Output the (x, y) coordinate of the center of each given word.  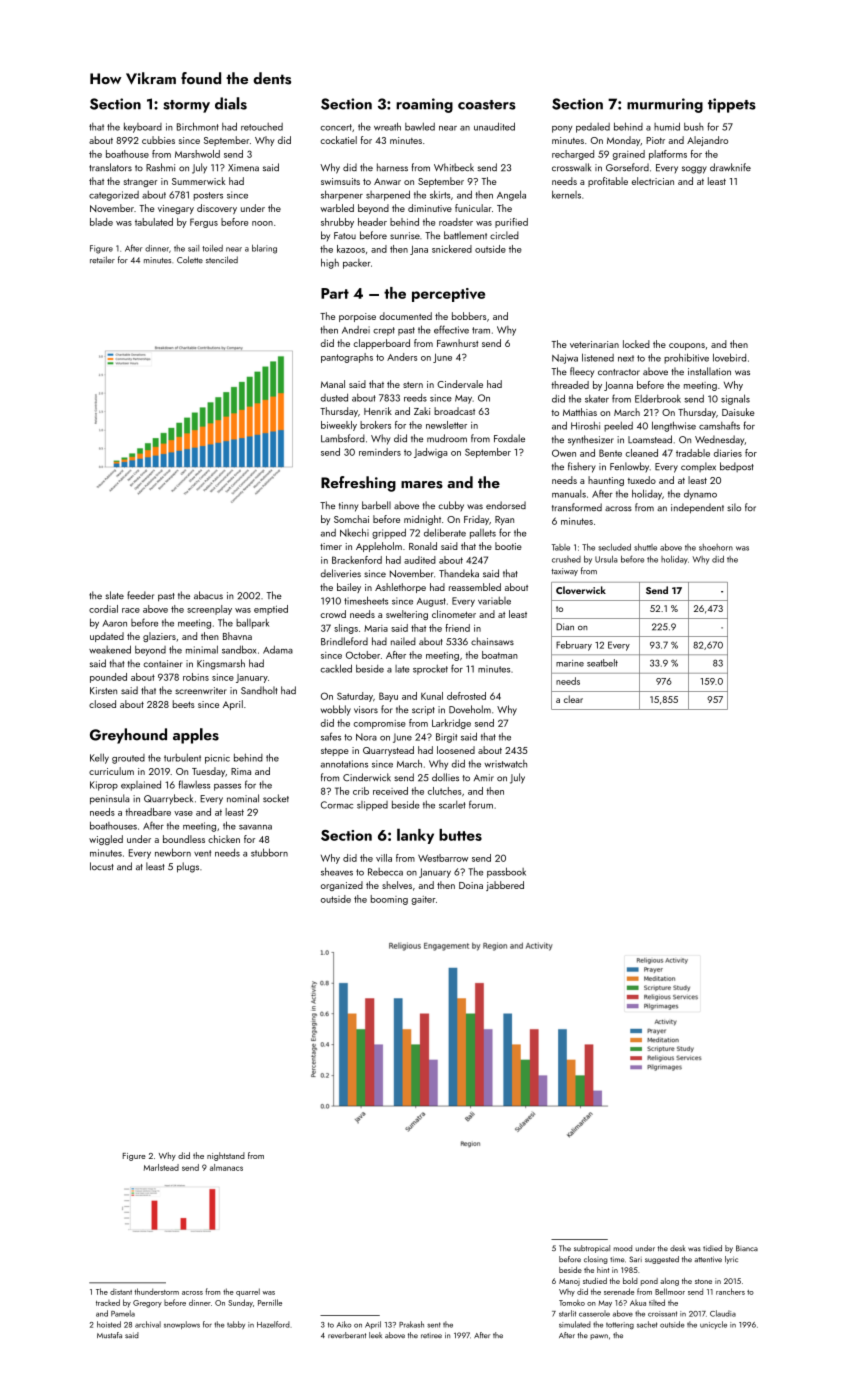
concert (336, 127)
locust (102, 866)
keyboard (143, 128)
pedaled (593, 128)
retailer (102, 259)
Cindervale (460, 384)
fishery (582, 467)
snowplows (182, 1325)
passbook (506, 872)
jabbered (505, 886)
